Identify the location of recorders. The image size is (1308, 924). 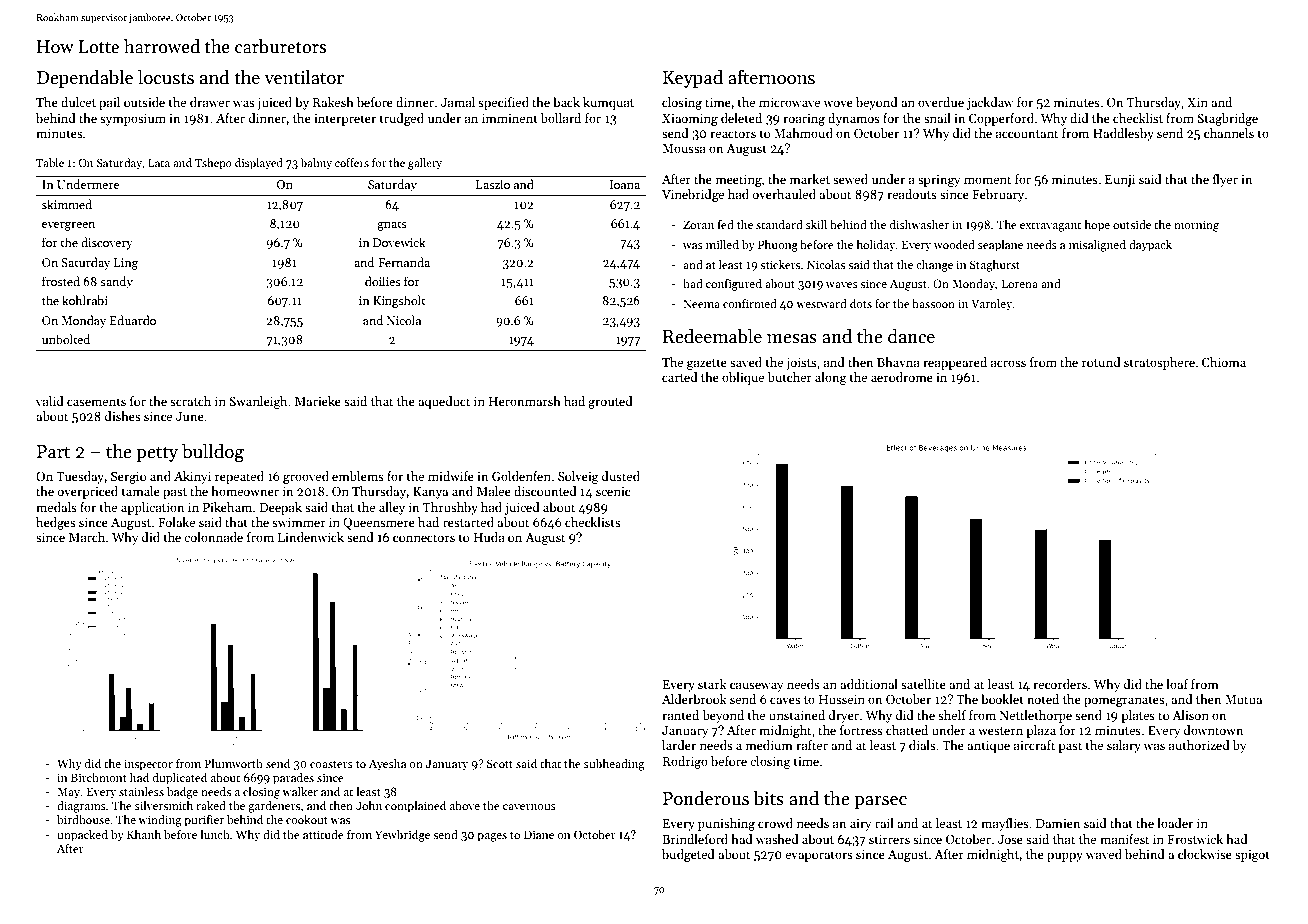
(1060, 684).
